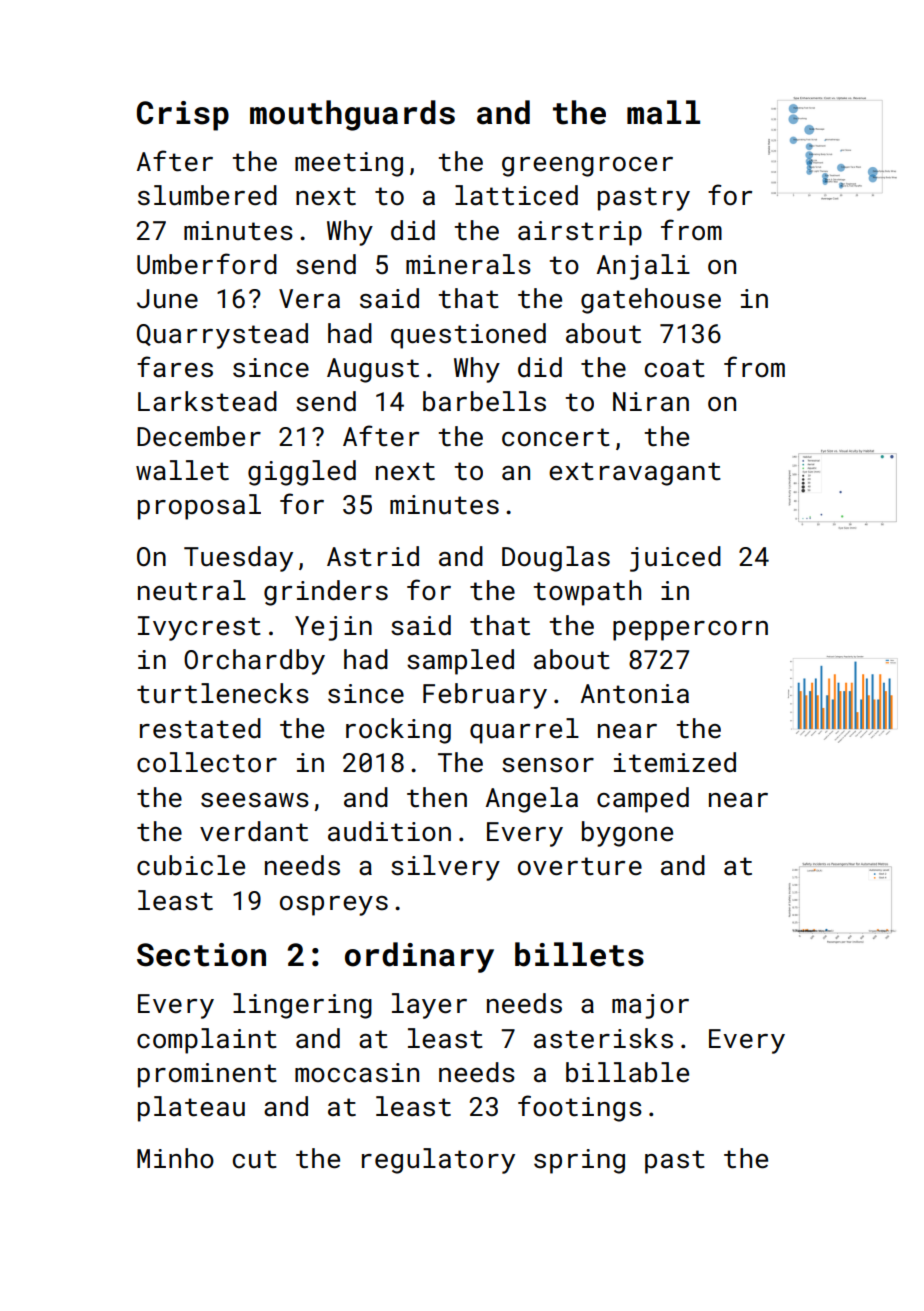 The image size is (924, 1311). I want to click on sampled, so click(460, 662).
